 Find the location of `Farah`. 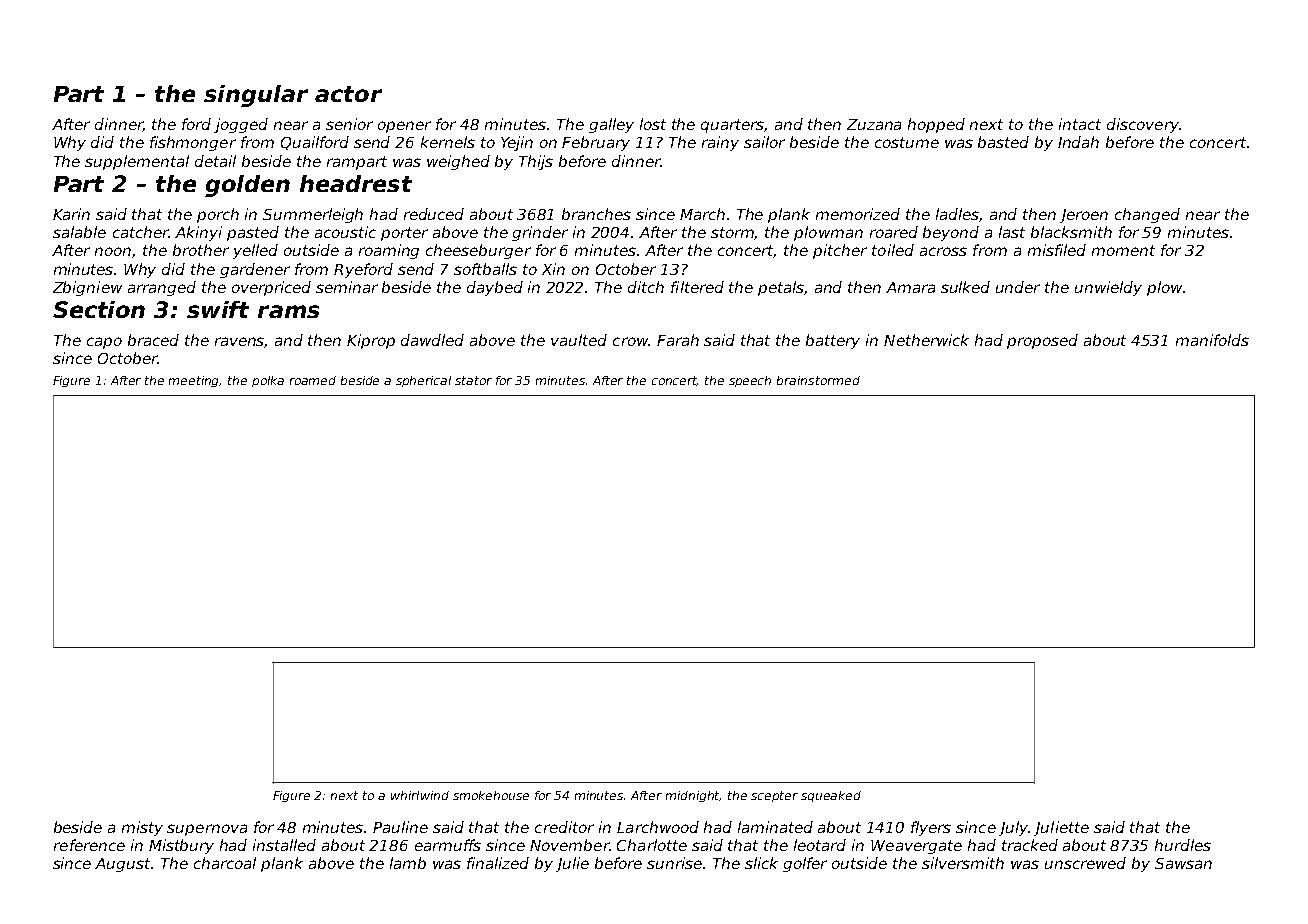

Farah is located at coordinates (678, 340).
